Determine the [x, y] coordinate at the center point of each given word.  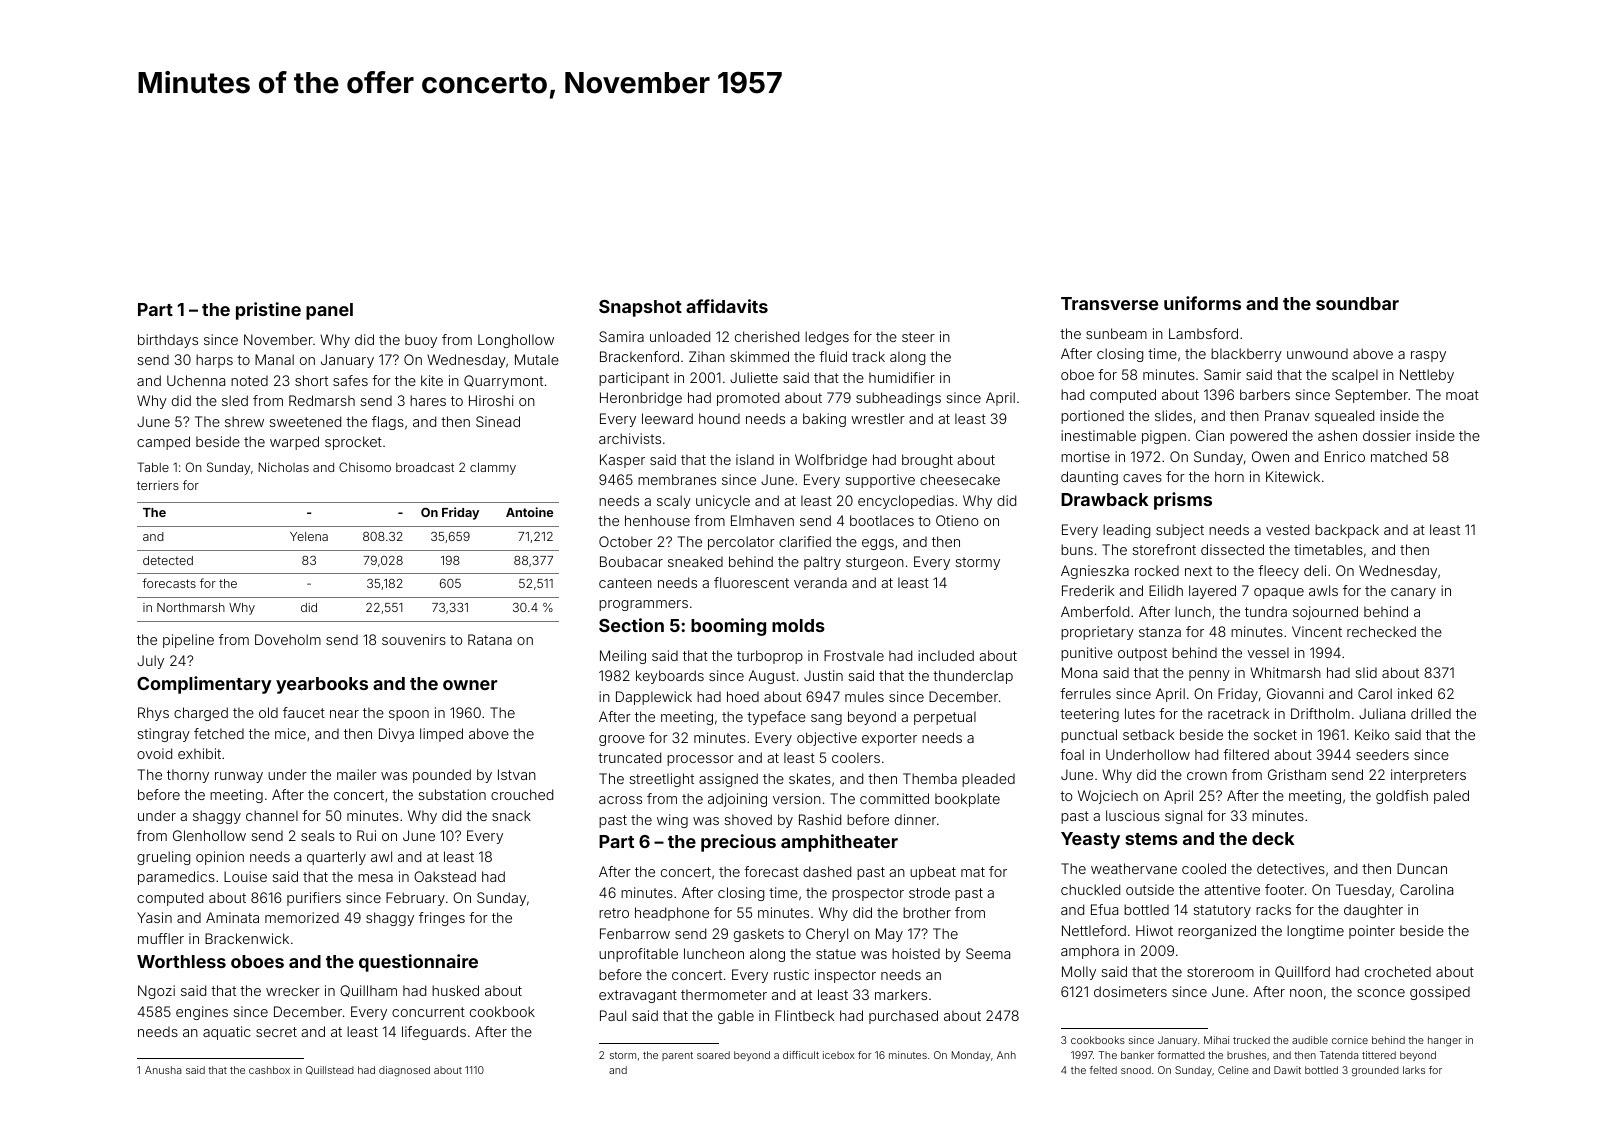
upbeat [933, 873]
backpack [1347, 531]
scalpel [1355, 376]
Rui [366, 835]
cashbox [269, 1070]
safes [350, 380]
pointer [1372, 932]
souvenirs [414, 639]
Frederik [1088, 590]
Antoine [529, 512]
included [946, 655]
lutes [1140, 713]
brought [927, 461]
